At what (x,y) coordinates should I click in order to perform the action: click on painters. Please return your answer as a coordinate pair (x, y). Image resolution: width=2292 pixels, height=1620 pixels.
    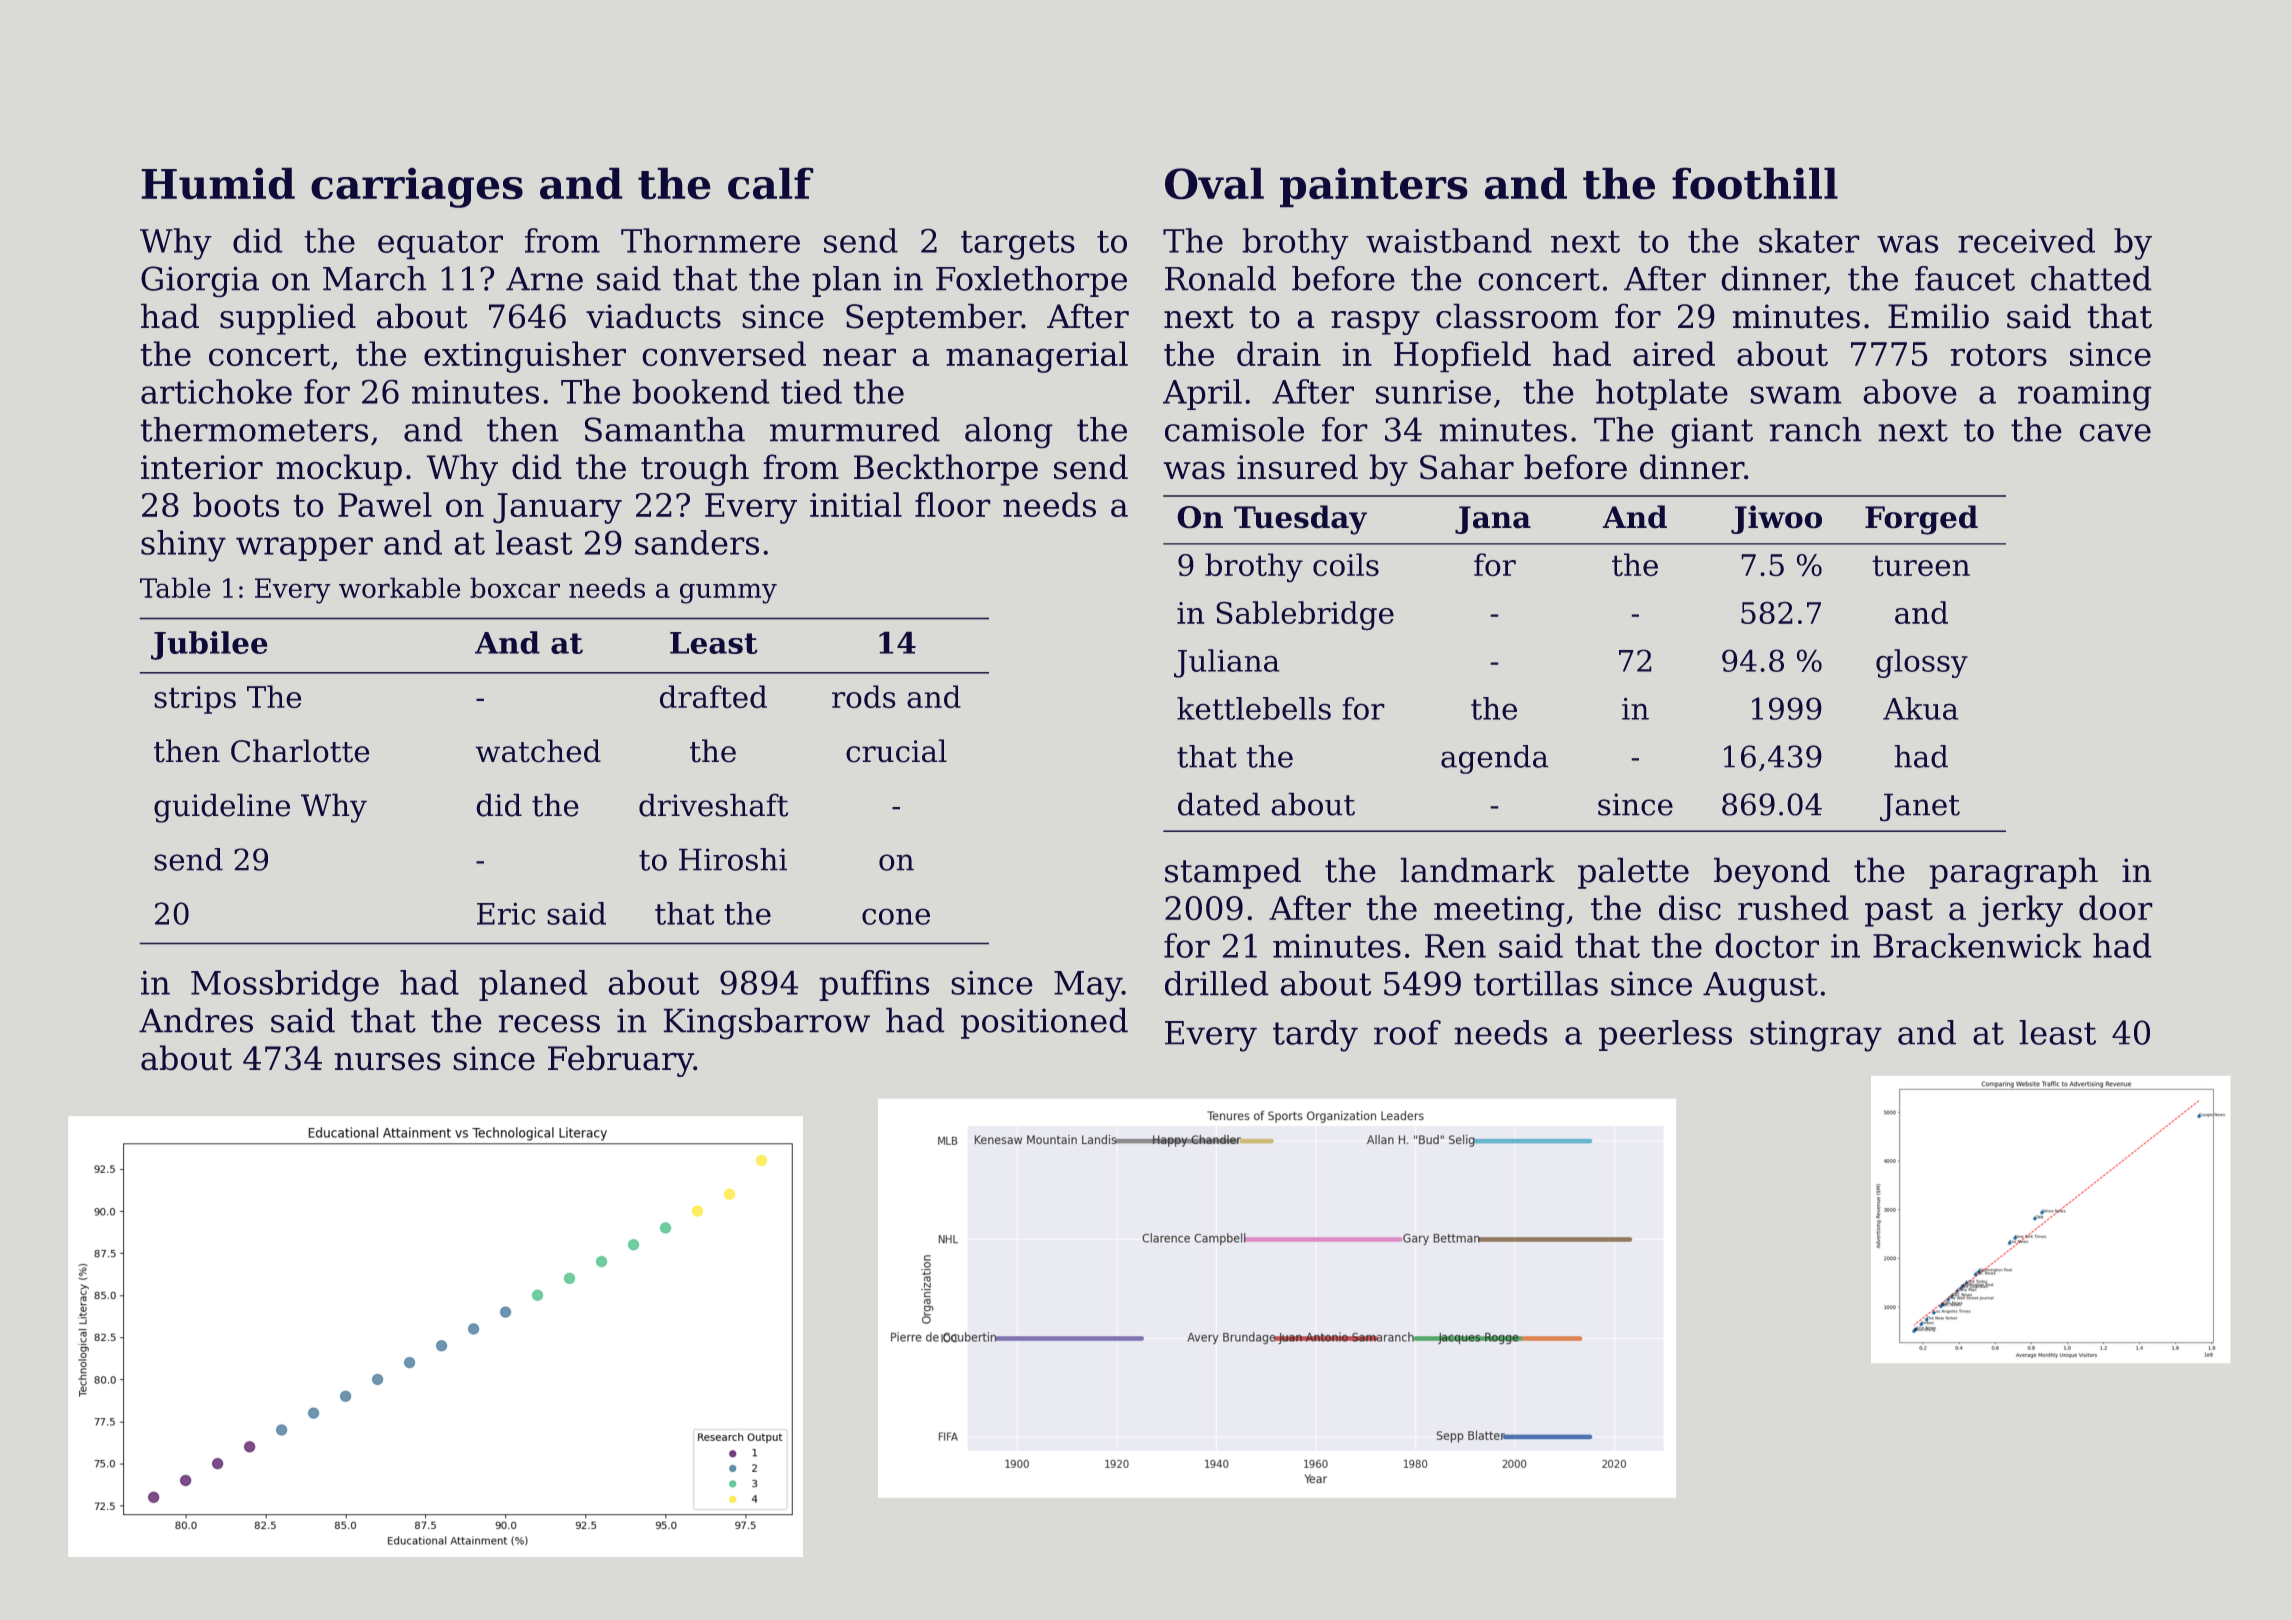
    Looking at the image, I should click on (1374, 187).
